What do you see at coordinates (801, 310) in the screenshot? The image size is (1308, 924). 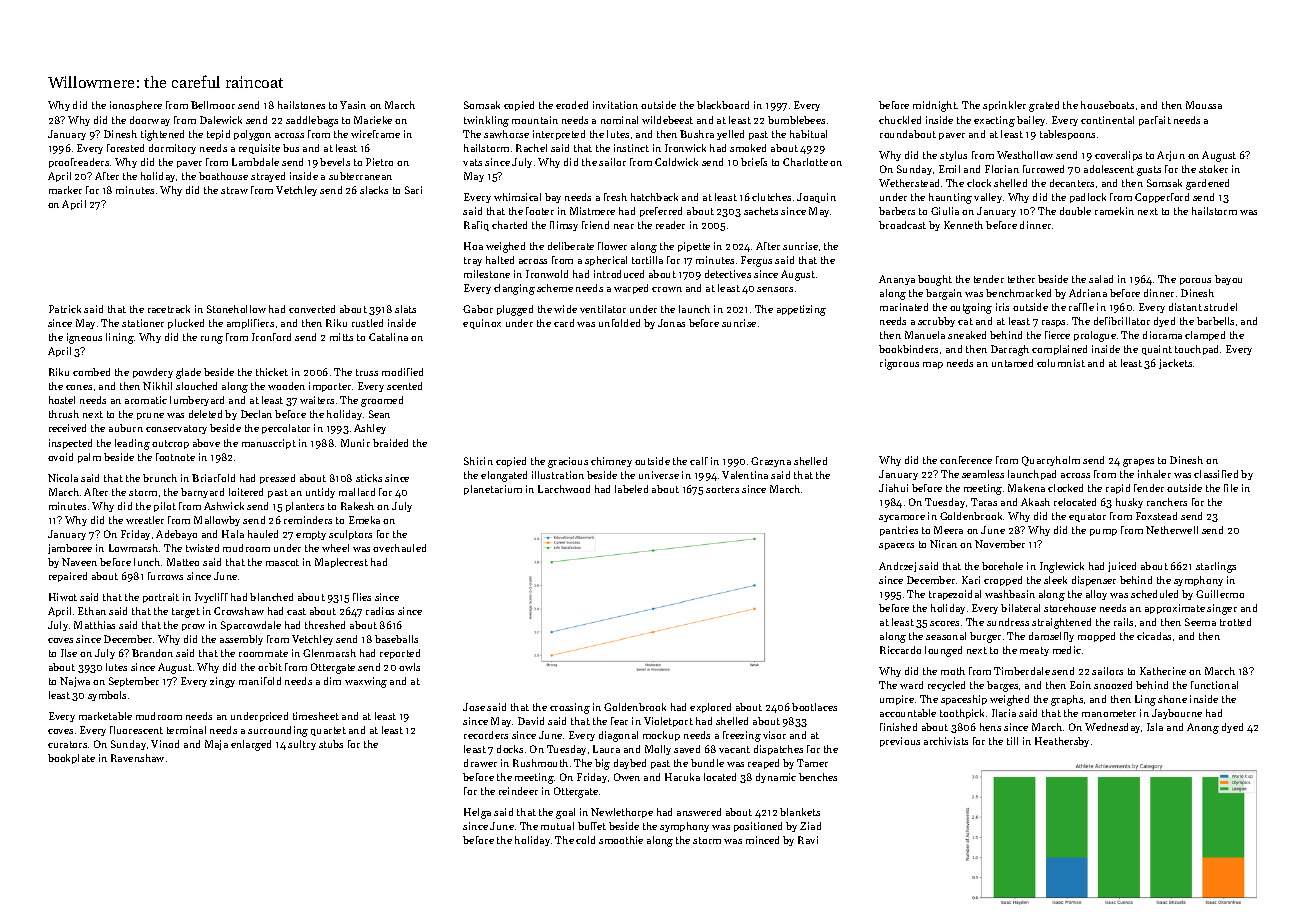 I see `appetizing` at bounding box center [801, 310].
